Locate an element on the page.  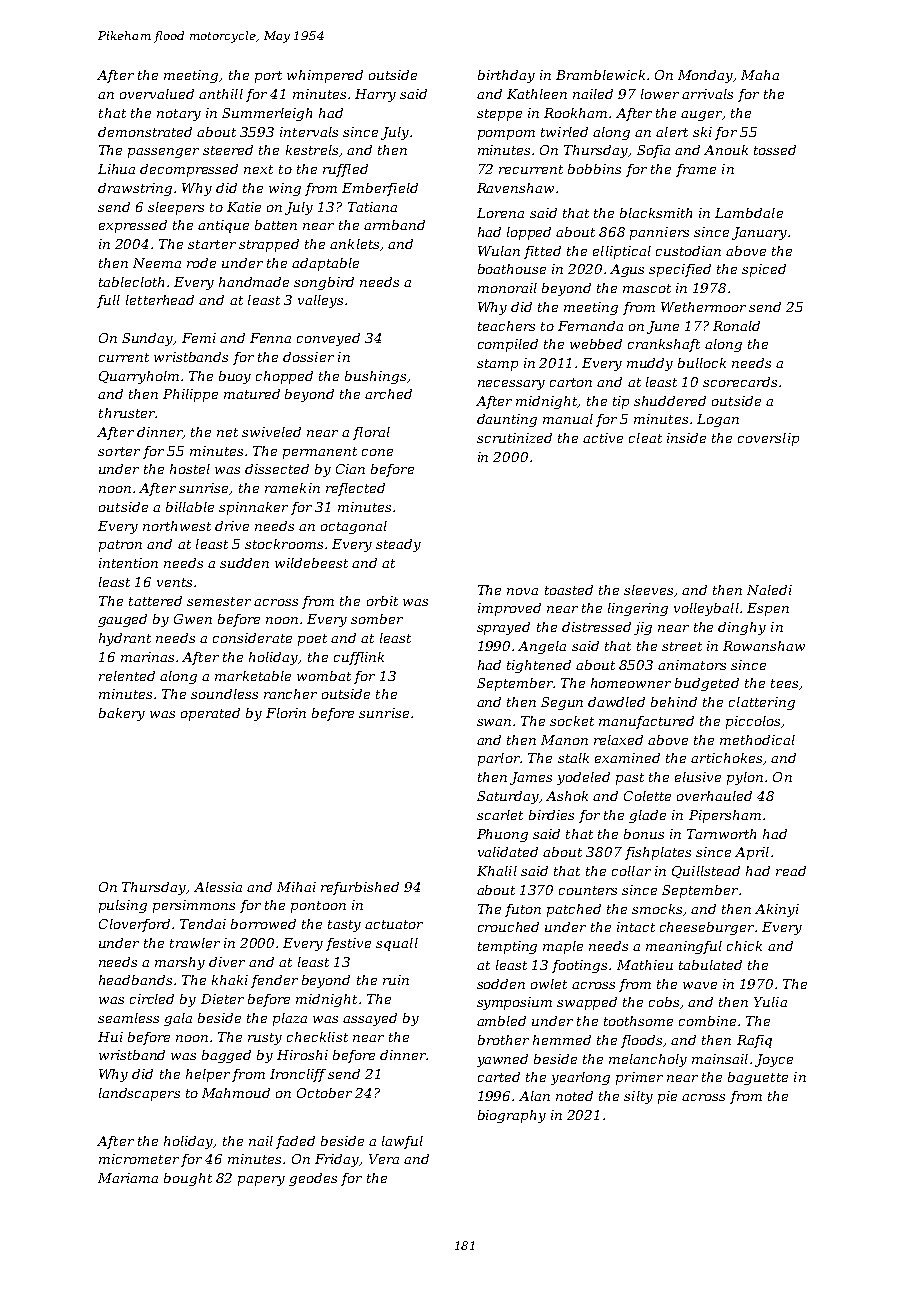
sprayed is located at coordinates (503, 628).
